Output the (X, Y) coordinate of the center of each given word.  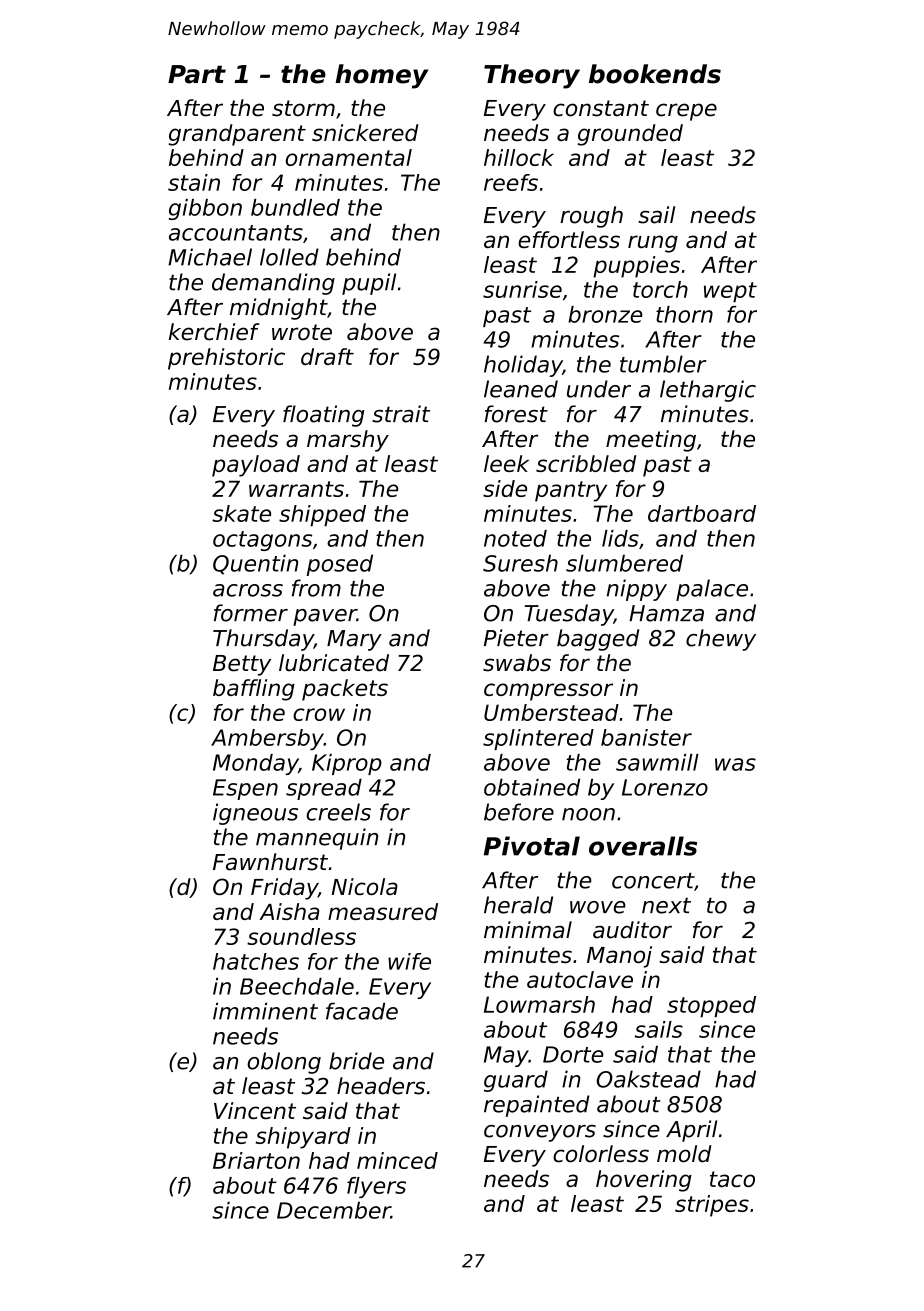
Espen (245, 789)
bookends (655, 74)
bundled (295, 207)
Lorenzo (665, 787)
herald (518, 905)
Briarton (256, 1160)
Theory (532, 76)
